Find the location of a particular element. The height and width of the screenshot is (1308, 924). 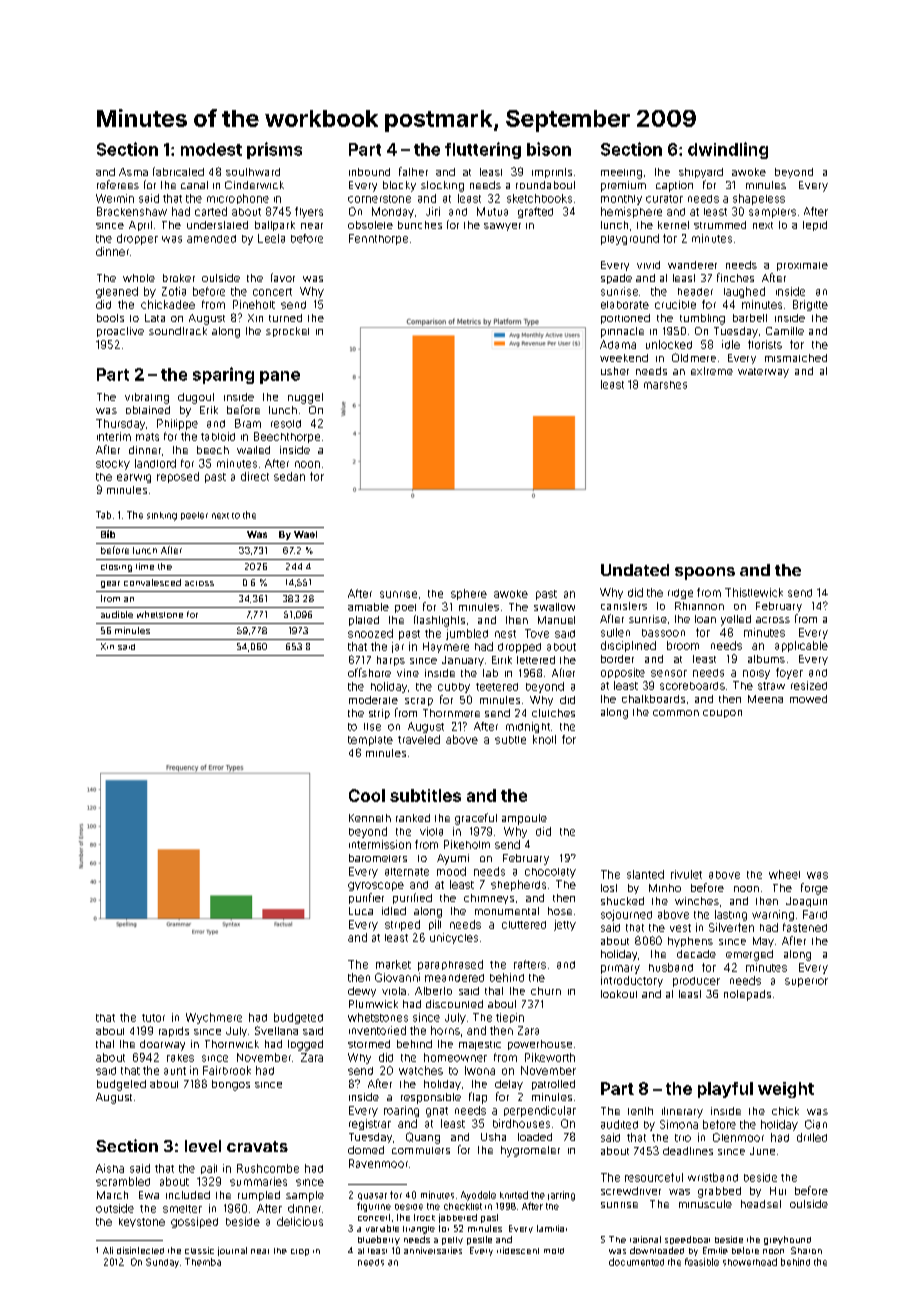

Undated is located at coordinates (635, 570).
